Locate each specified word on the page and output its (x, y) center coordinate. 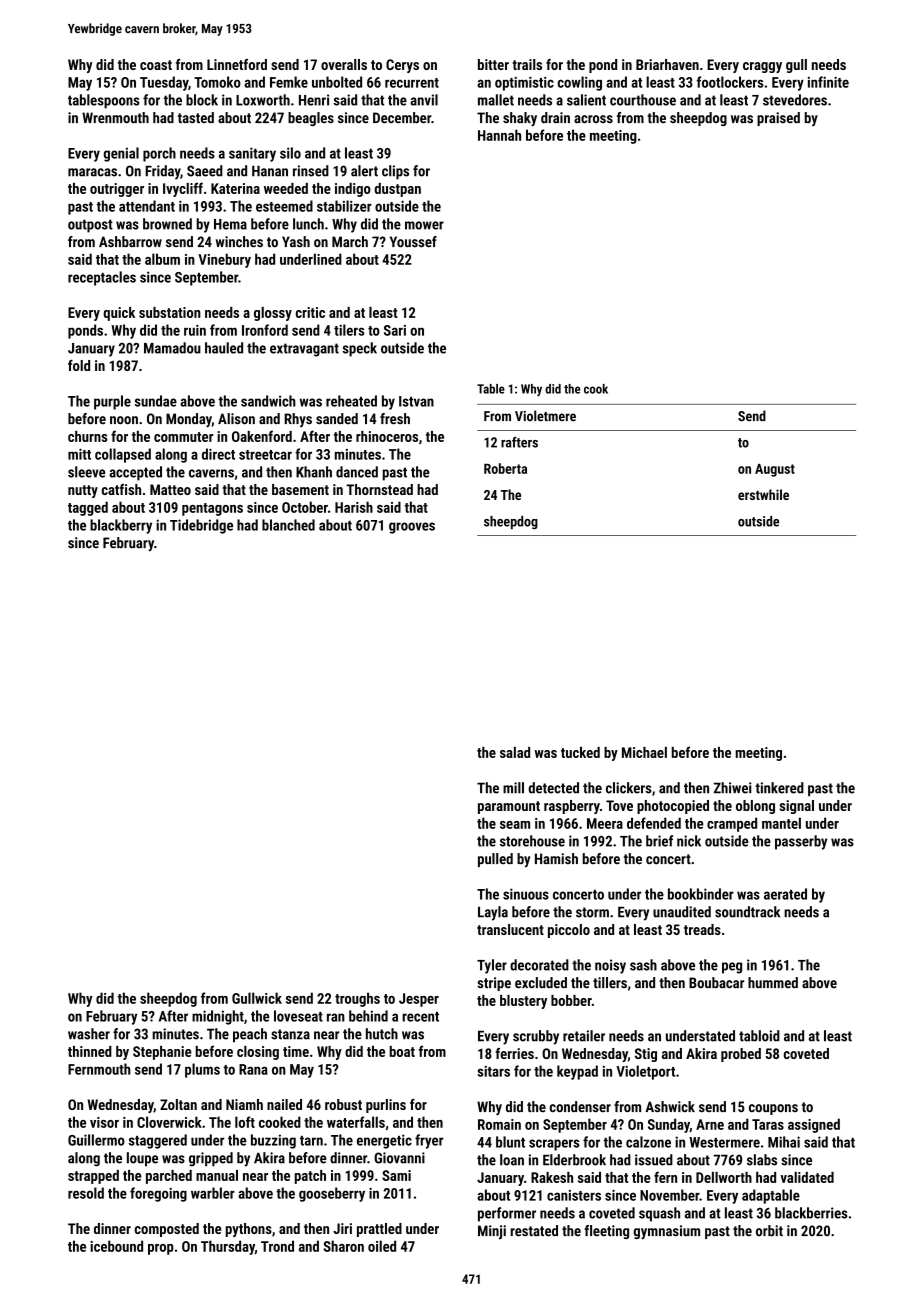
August (775, 470)
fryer (429, 1141)
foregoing (158, 1194)
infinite (828, 82)
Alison (236, 419)
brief (659, 841)
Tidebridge (201, 526)
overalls (344, 64)
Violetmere (545, 416)
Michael (644, 752)
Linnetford (237, 64)
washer (89, 1034)
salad (515, 752)
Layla (493, 913)
